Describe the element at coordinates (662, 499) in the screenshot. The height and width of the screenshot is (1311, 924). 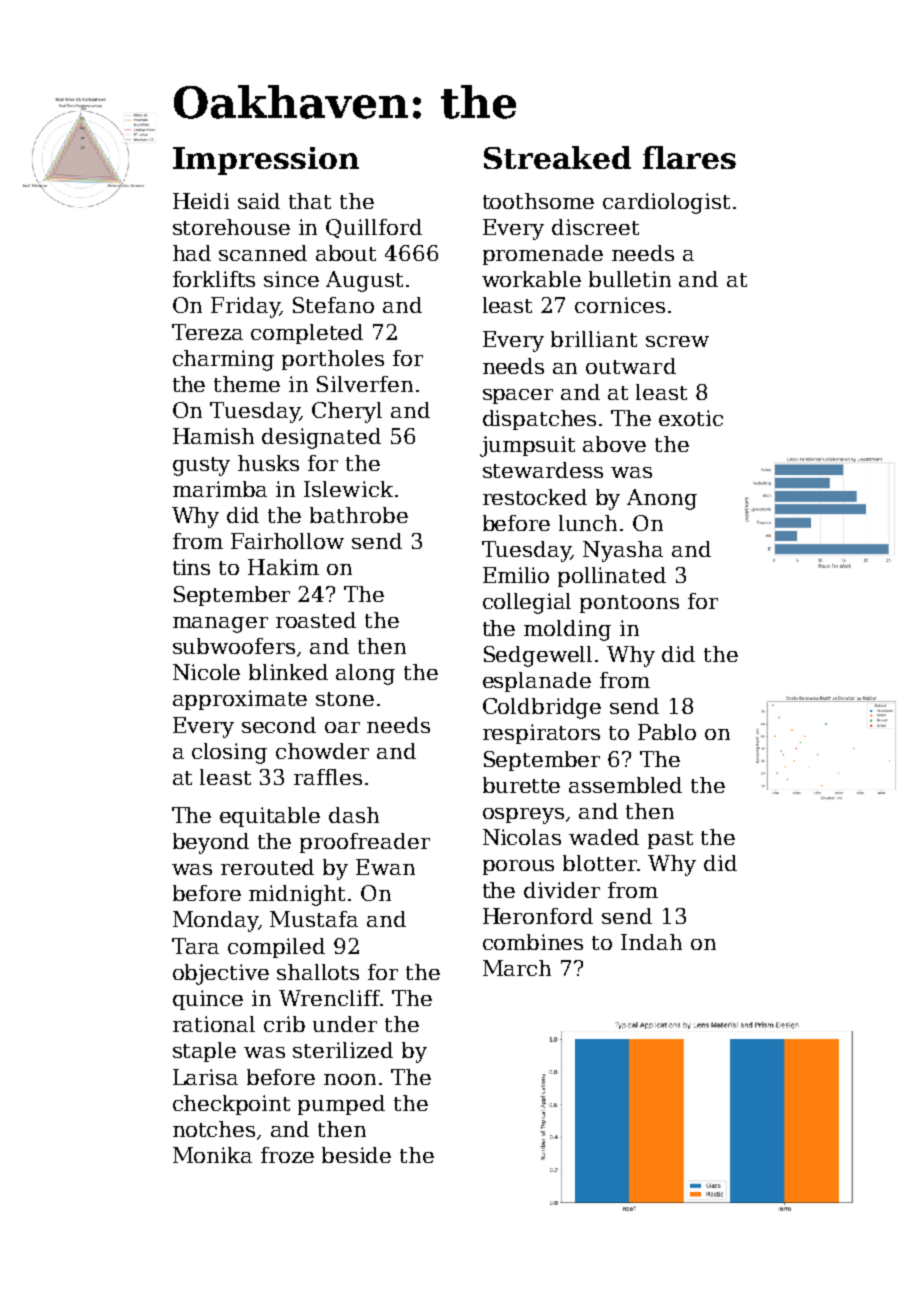
I see `Anong` at that location.
